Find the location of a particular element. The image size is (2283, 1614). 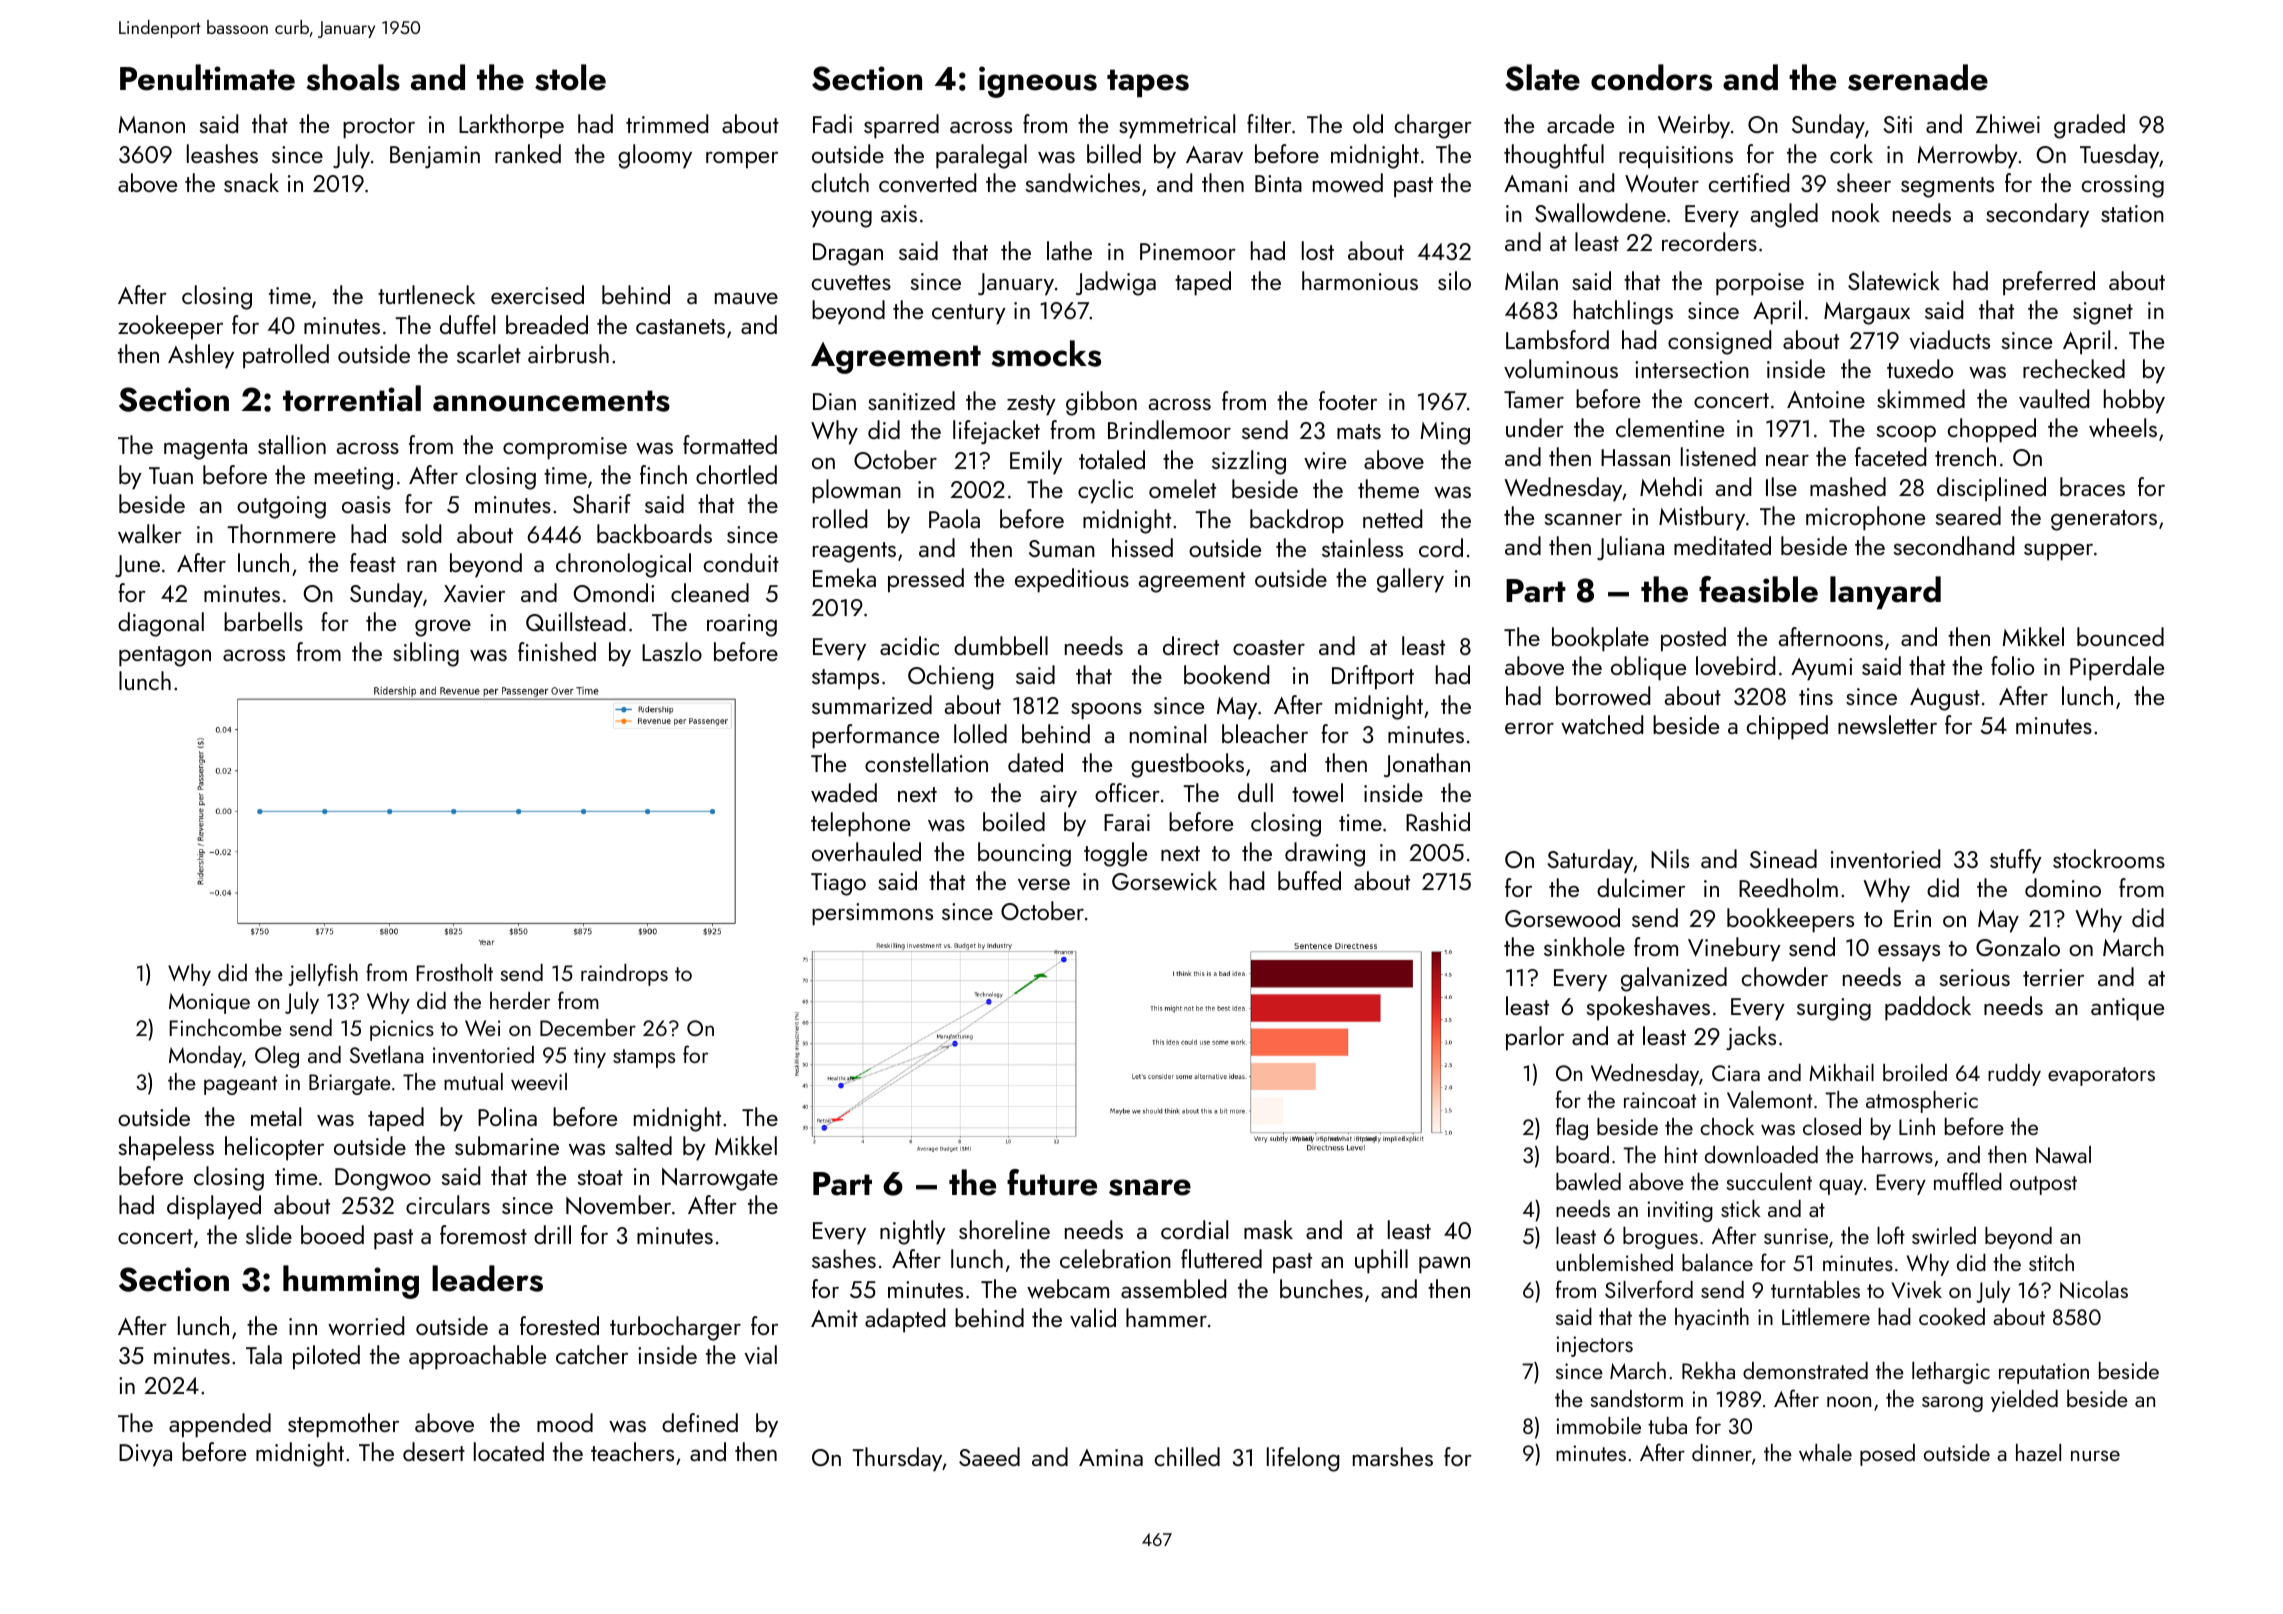

buffed is located at coordinates (1309, 880).
